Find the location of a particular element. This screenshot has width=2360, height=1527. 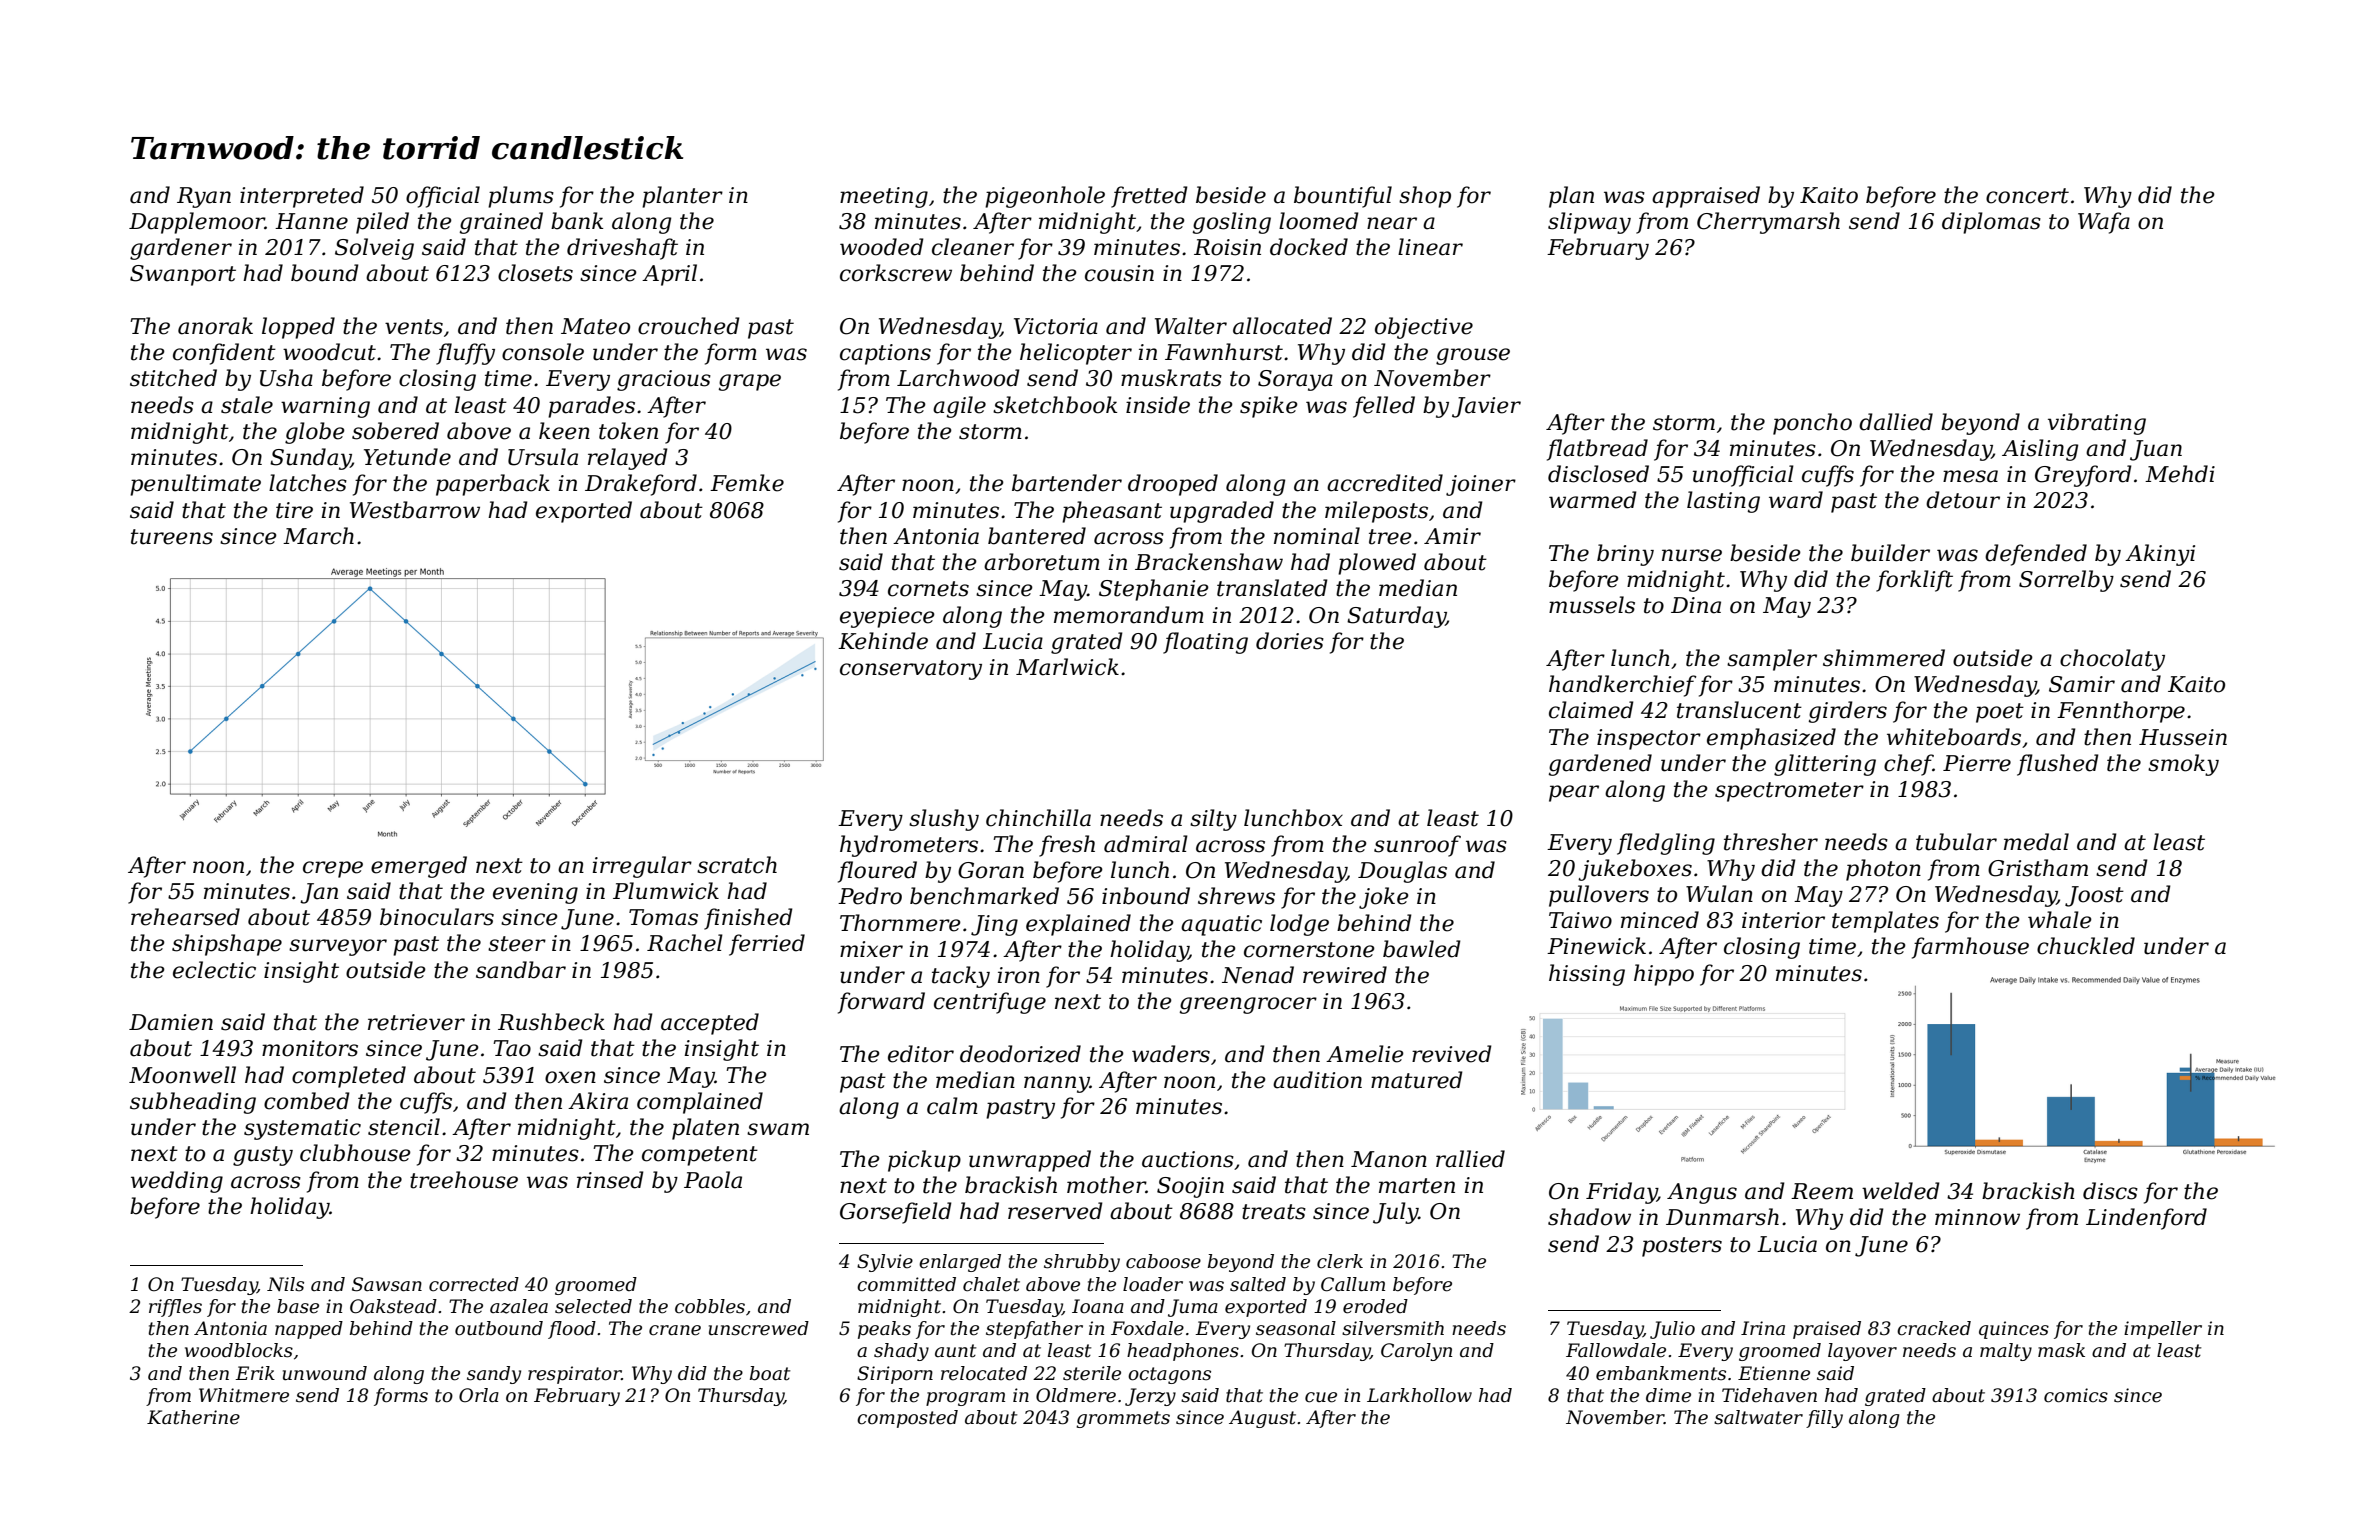

woodblocks is located at coordinates (239, 1350).
